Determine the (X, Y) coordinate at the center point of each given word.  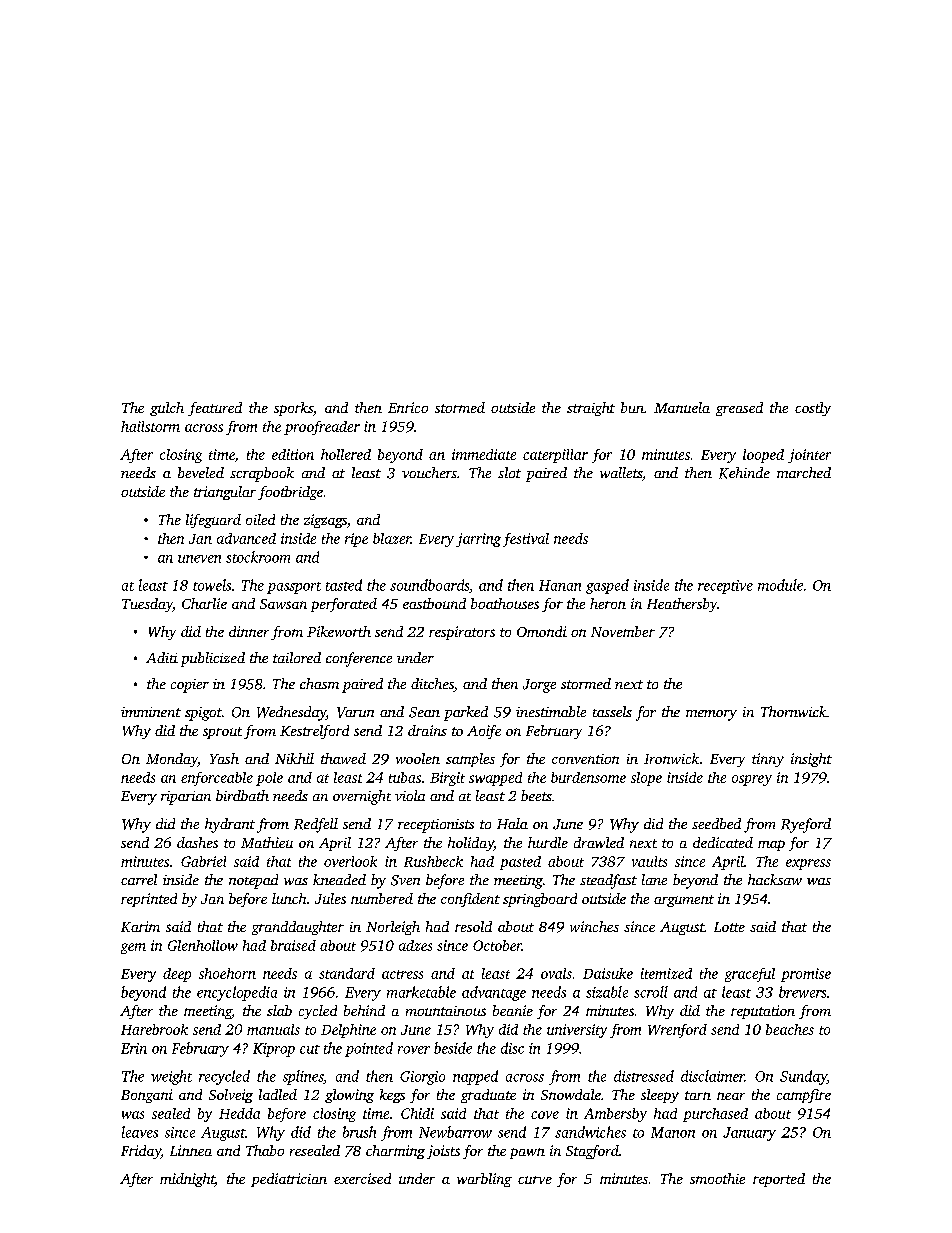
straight (591, 409)
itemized (666, 973)
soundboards (429, 585)
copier (190, 686)
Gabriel (203, 861)
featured (215, 409)
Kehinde (744, 473)
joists (443, 1152)
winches (594, 926)
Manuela (682, 407)
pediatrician (289, 1180)
